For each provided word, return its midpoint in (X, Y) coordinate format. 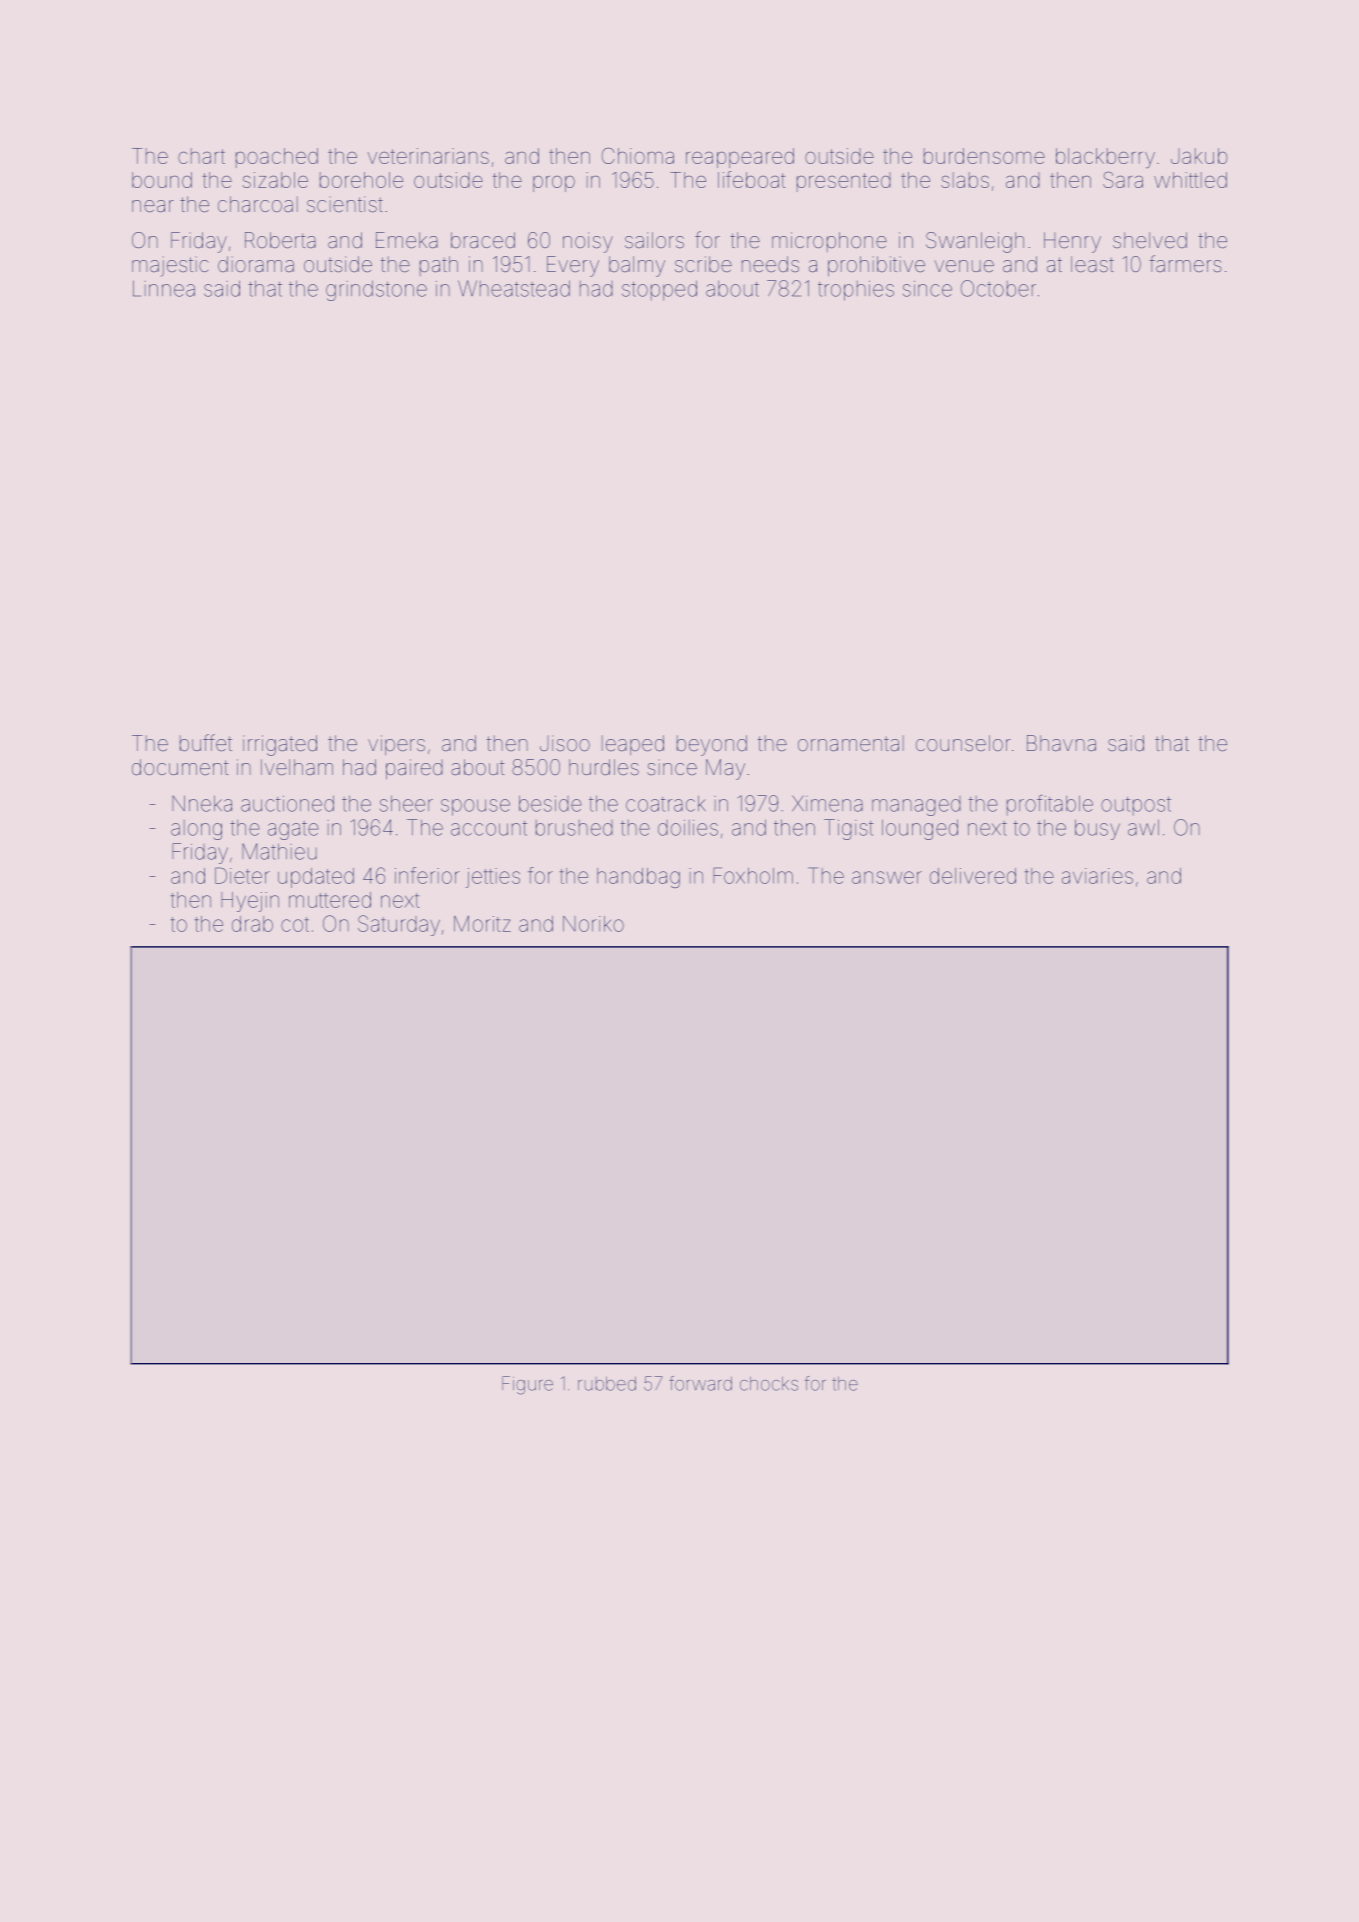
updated (316, 878)
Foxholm (753, 875)
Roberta (280, 240)
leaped (633, 745)
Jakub (1199, 156)
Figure (527, 1385)
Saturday (399, 925)
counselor (963, 743)
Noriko (593, 924)
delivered (973, 876)
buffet (206, 742)
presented (843, 182)
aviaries (1097, 876)
